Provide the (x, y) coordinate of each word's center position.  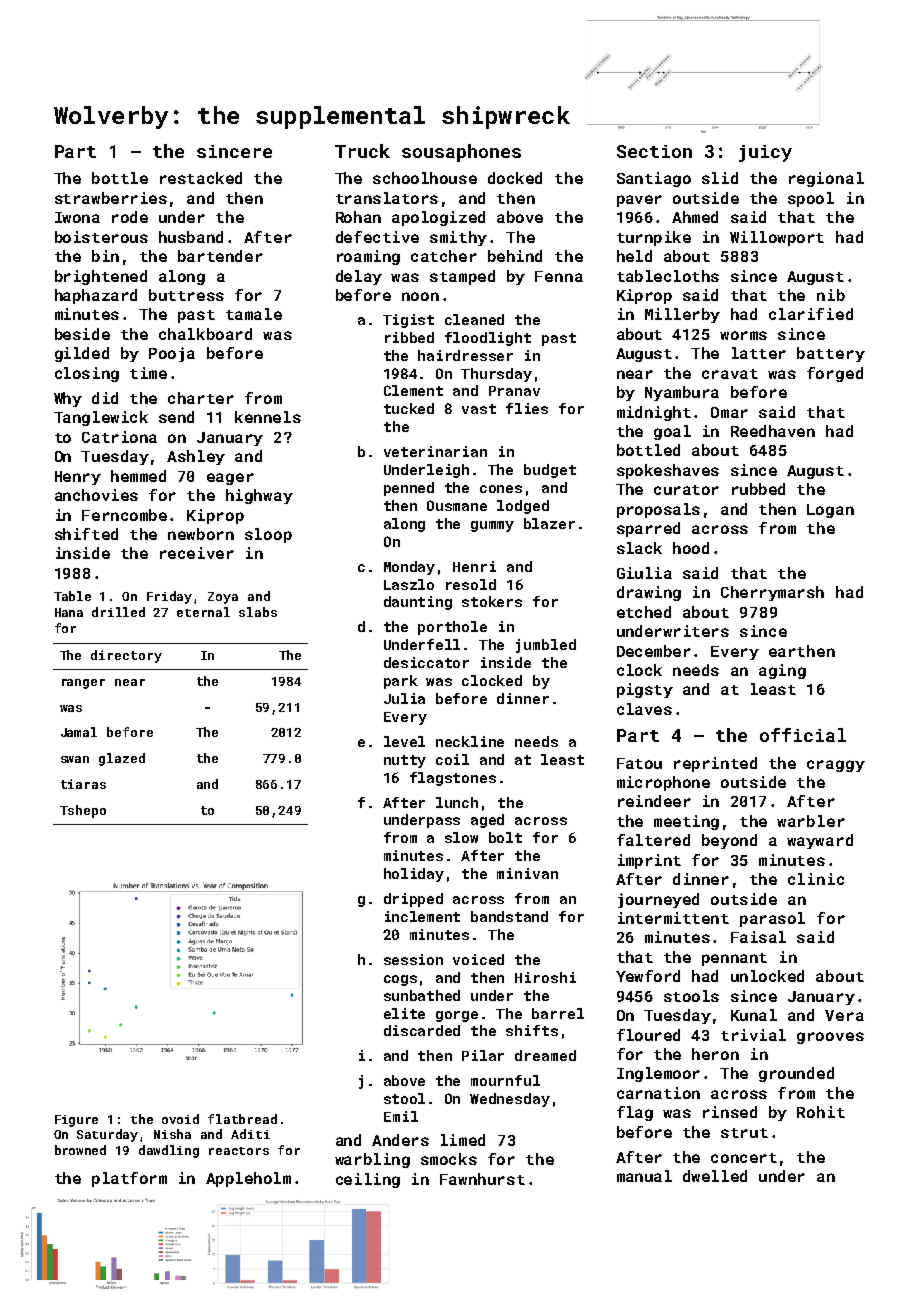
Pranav (514, 391)
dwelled (715, 1176)
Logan (830, 511)
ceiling (368, 1180)
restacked (201, 178)
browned (80, 1150)
